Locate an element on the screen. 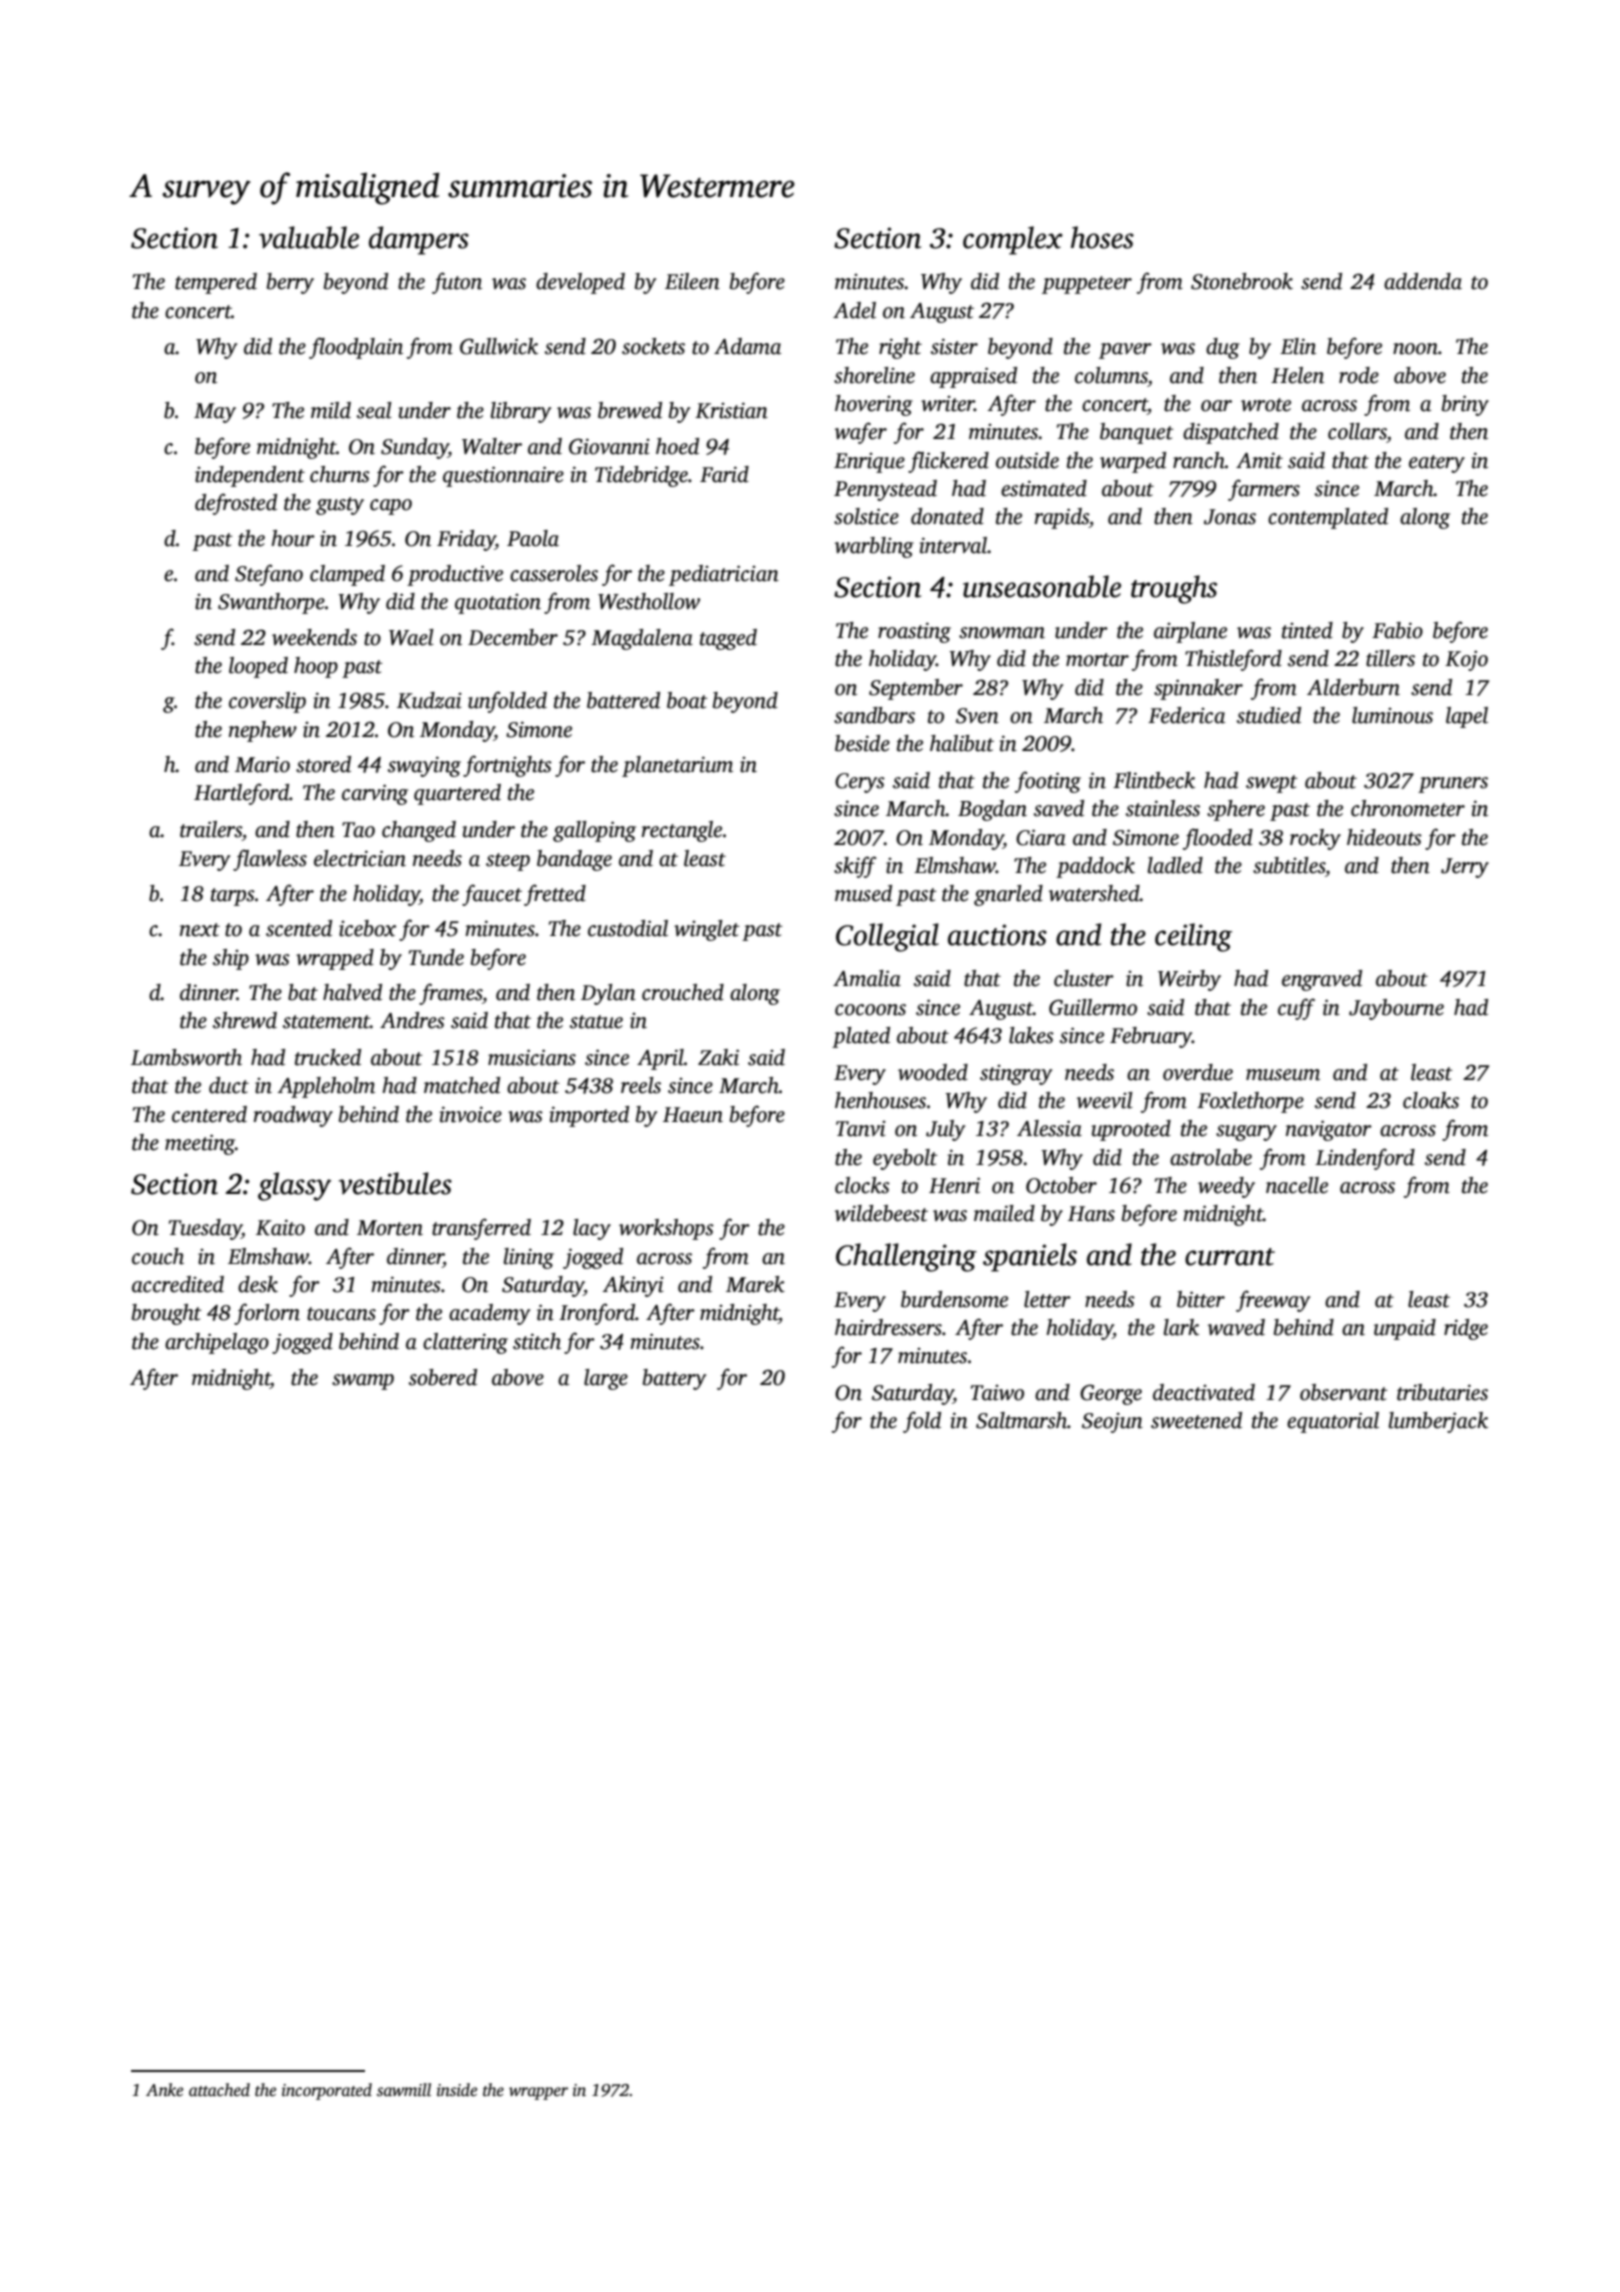  wrapper is located at coordinates (538, 2093).
